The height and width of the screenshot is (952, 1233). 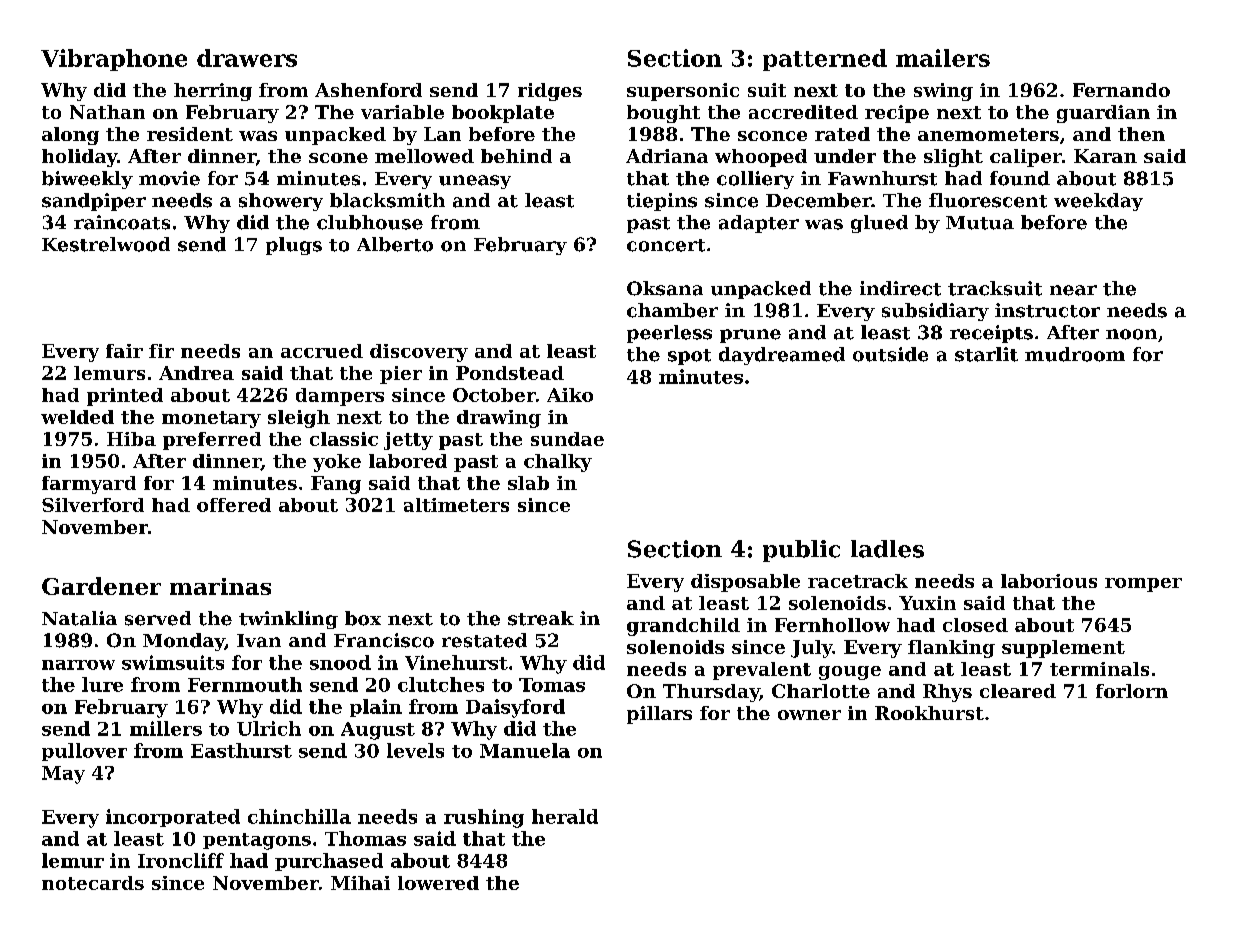 I want to click on laborious, so click(x=1049, y=581).
